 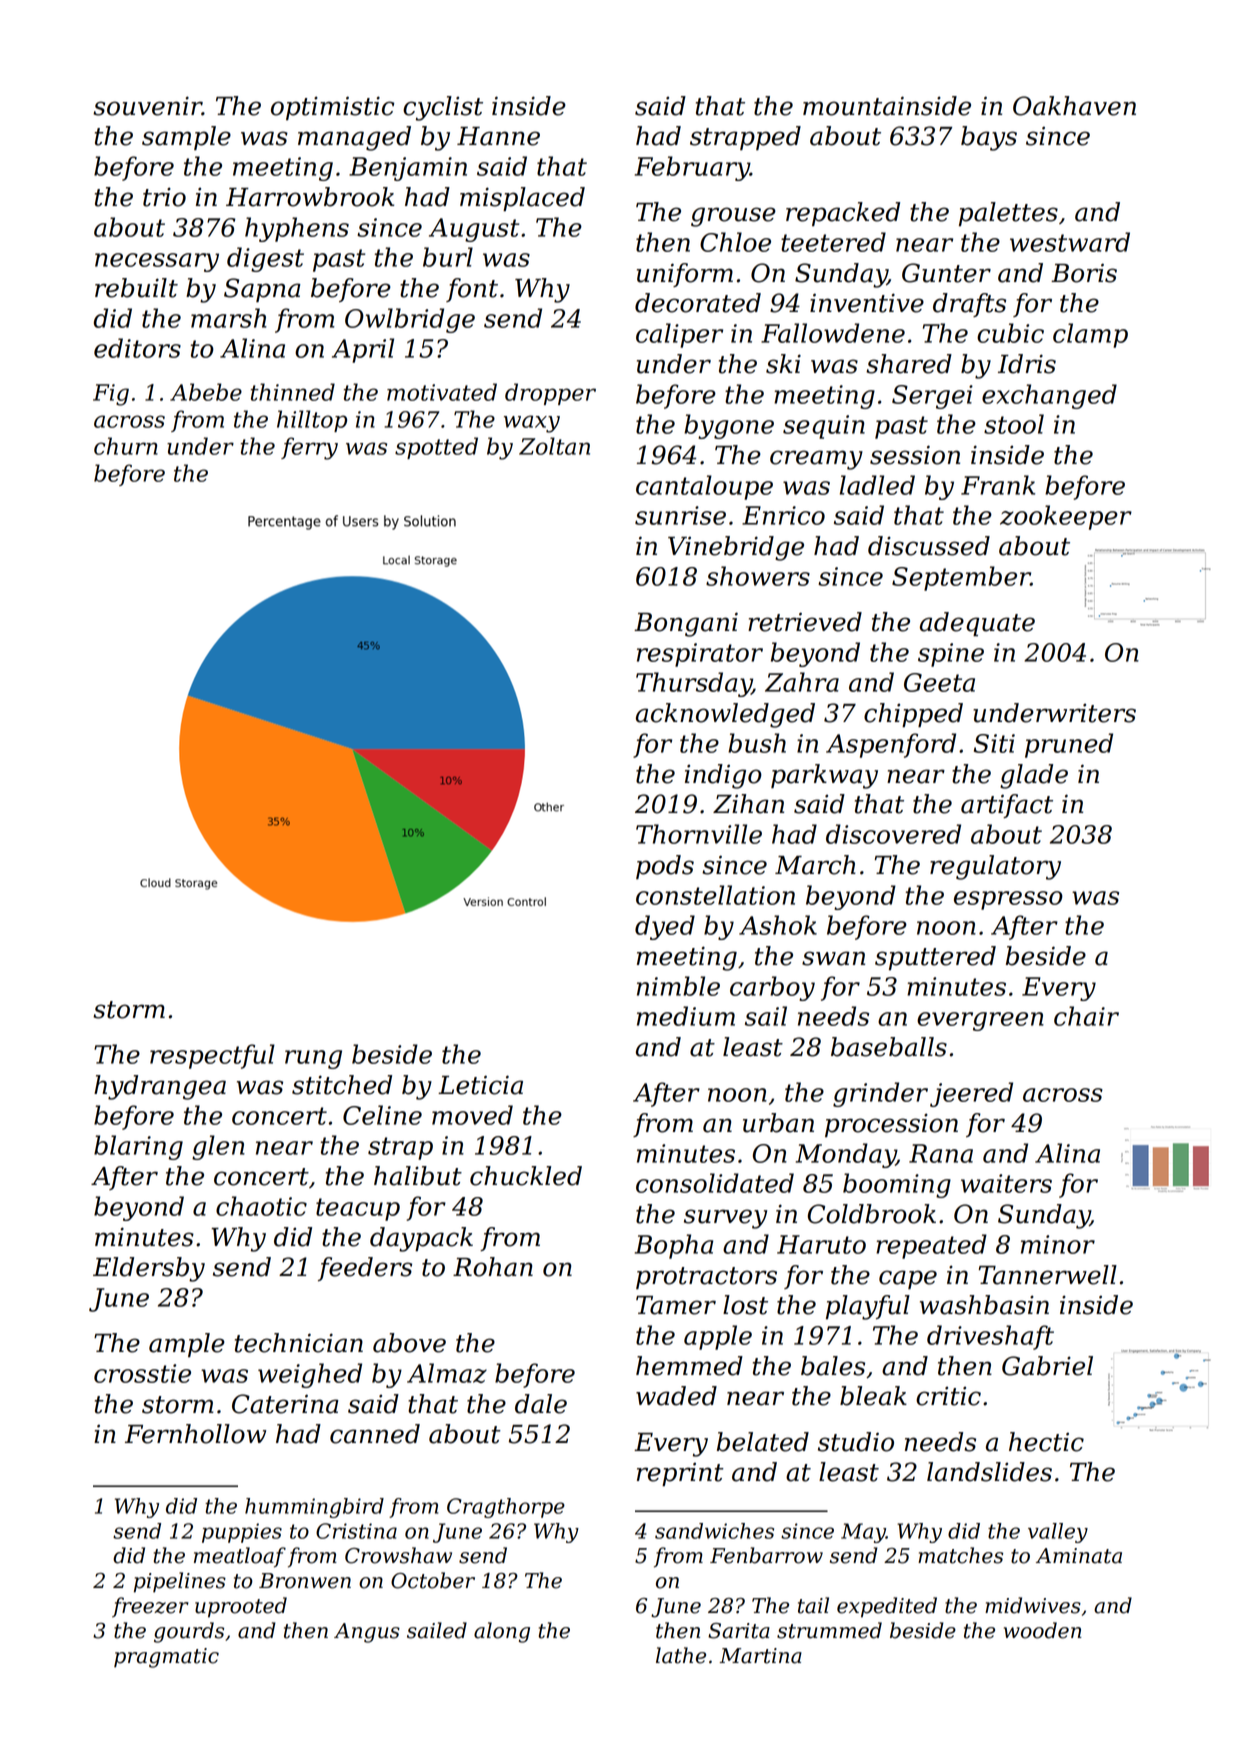 I want to click on grinder, so click(x=880, y=1094).
